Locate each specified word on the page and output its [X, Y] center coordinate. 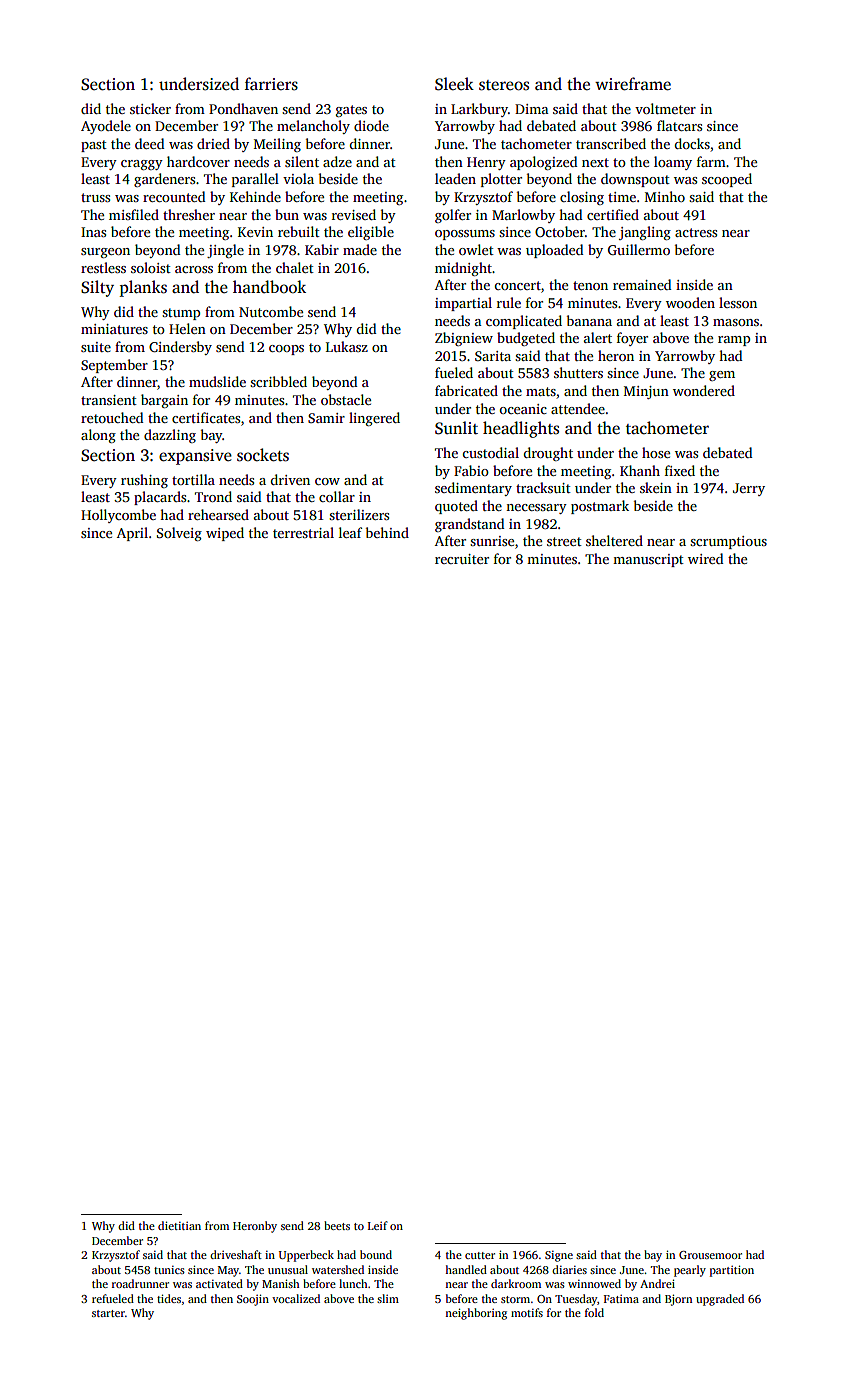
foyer [632, 339]
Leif [378, 1225]
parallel [255, 180]
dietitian [179, 1225]
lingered [374, 419]
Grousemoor [710, 1255]
